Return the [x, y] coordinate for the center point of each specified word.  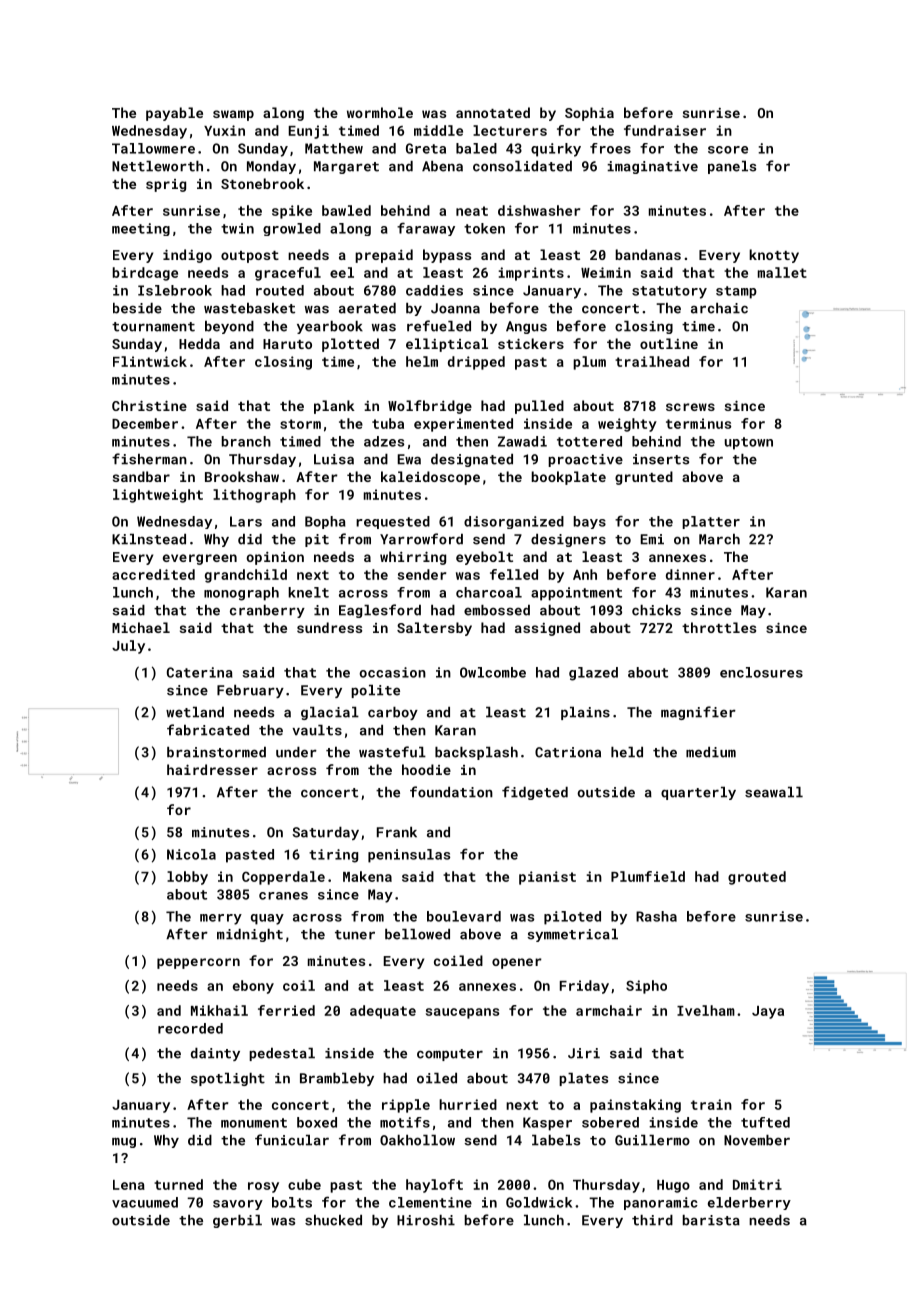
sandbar [141, 476]
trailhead [652, 361]
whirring [413, 558]
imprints [531, 274]
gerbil [237, 1221]
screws [690, 407]
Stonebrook [262, 183]
